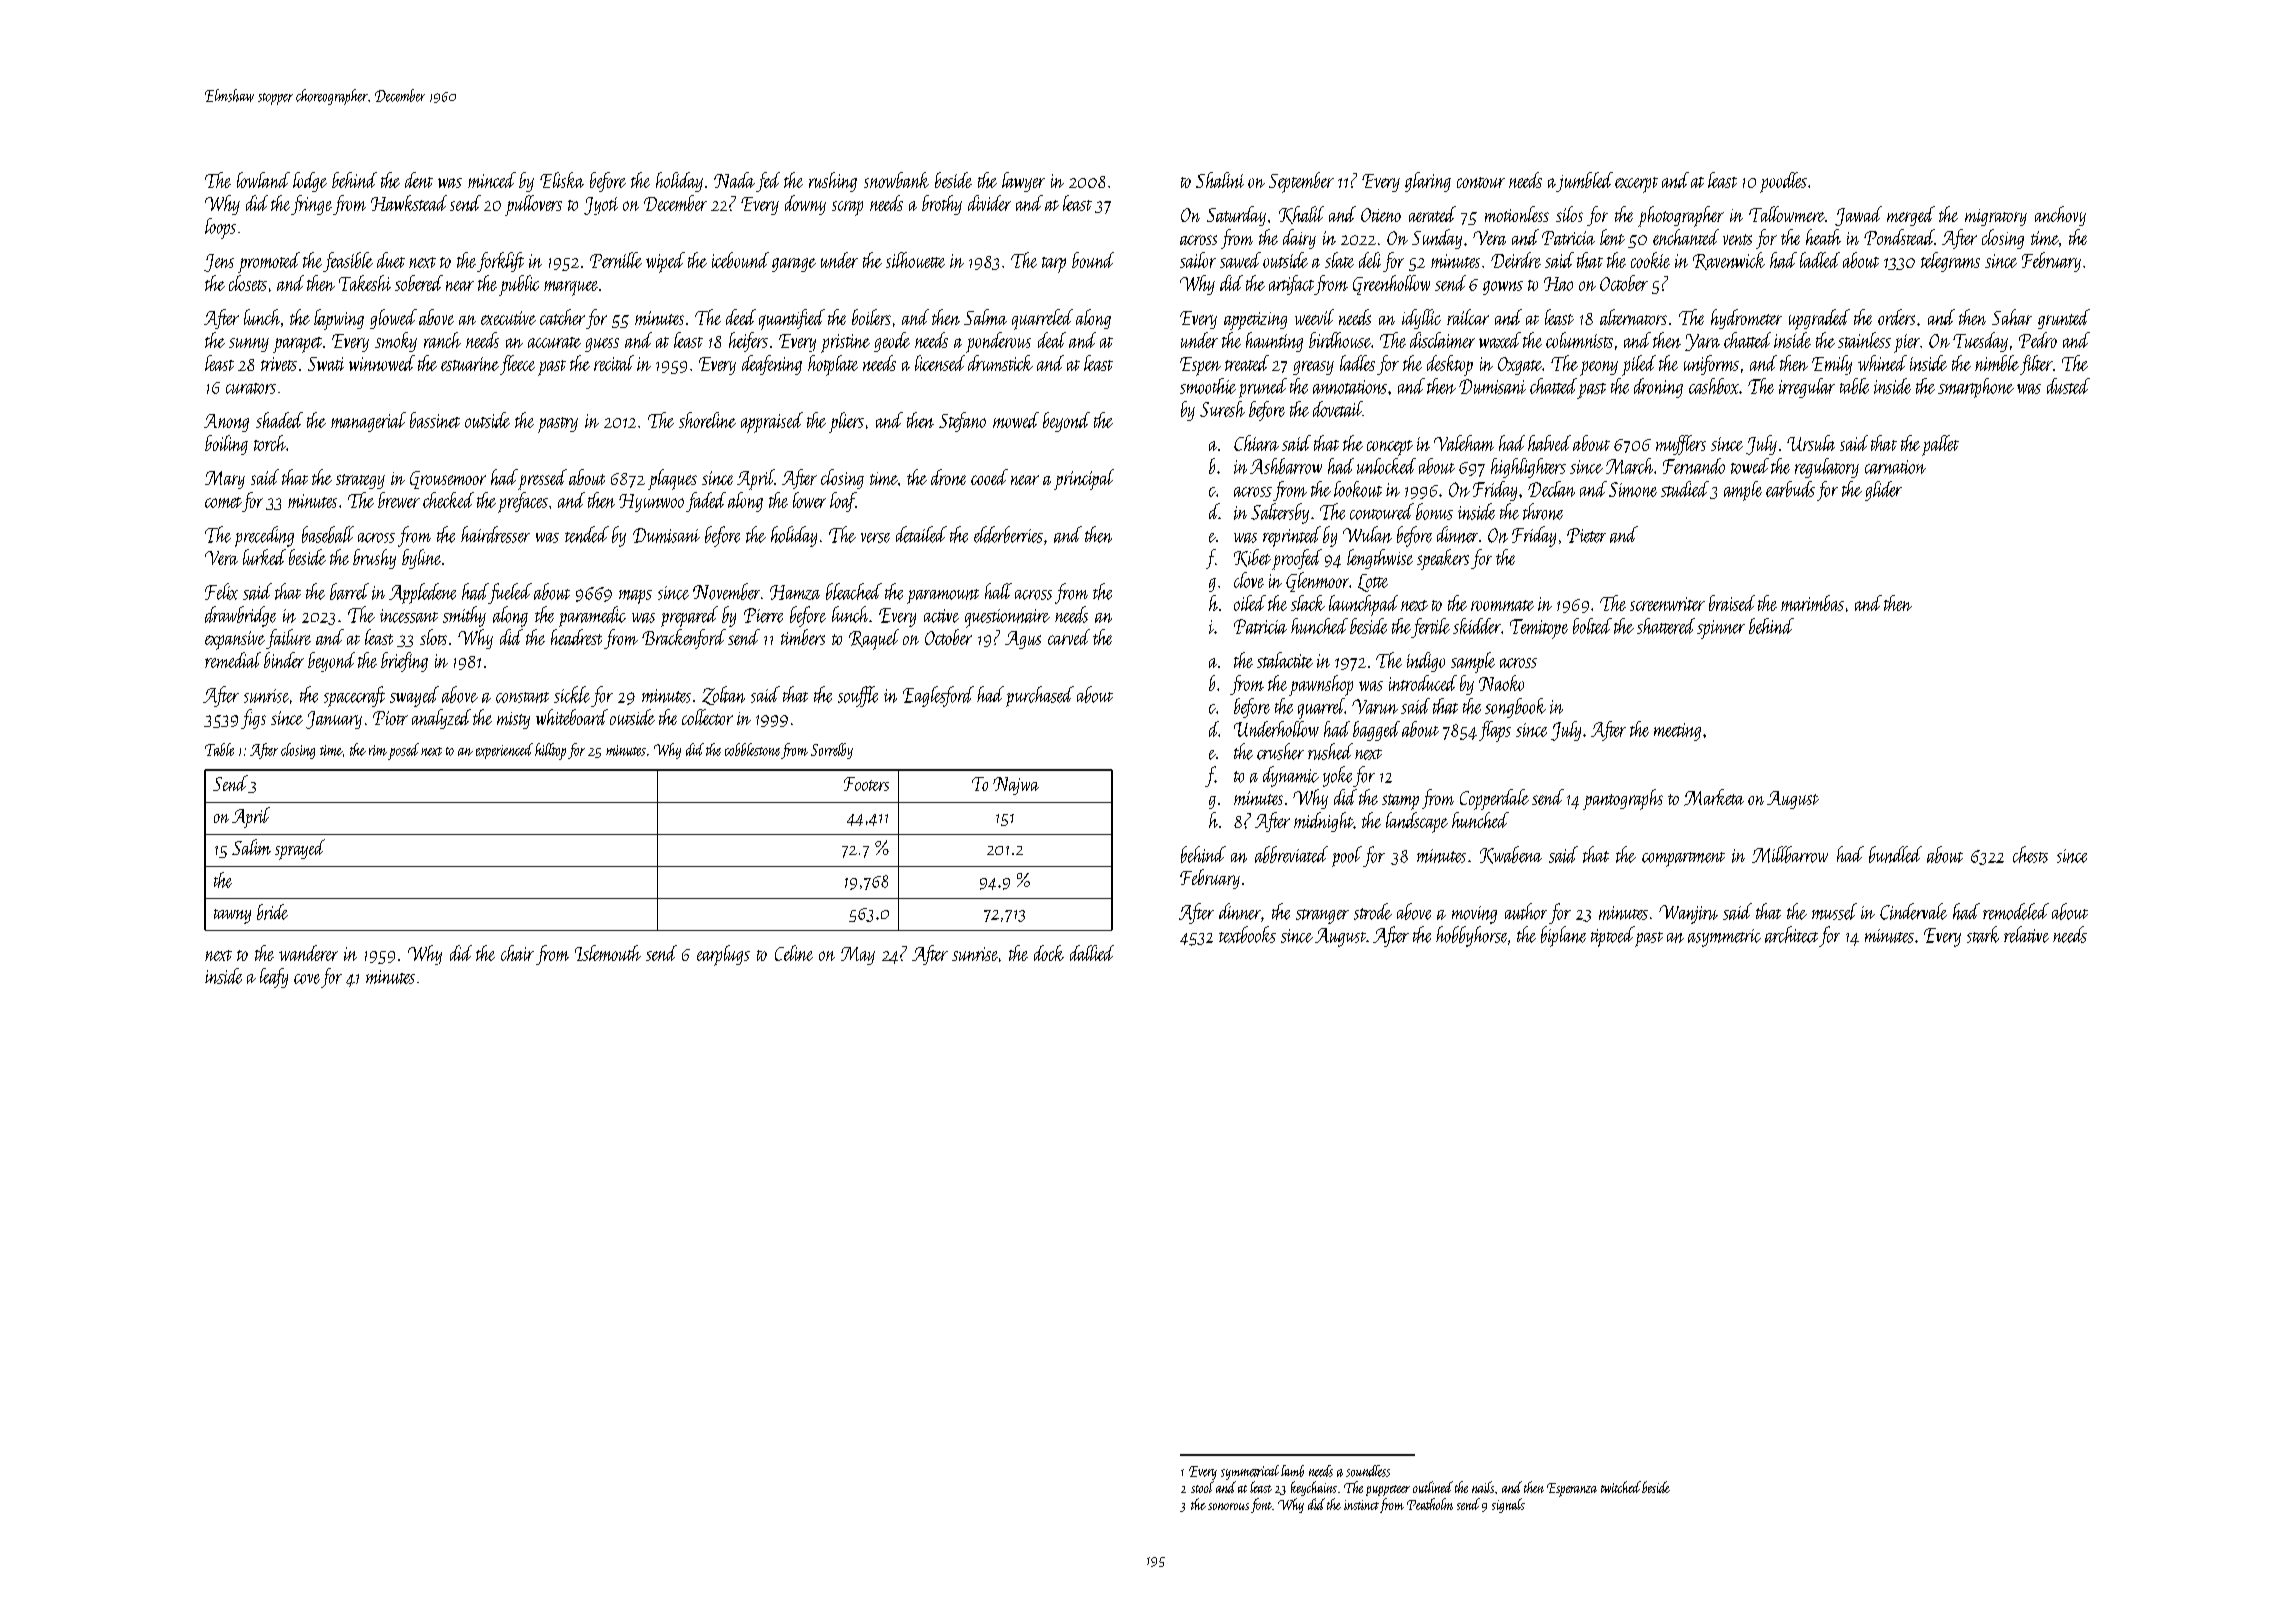  Describe the element at coordinates (1443, 559) in the screenshot. I see `speakers` at that location.
